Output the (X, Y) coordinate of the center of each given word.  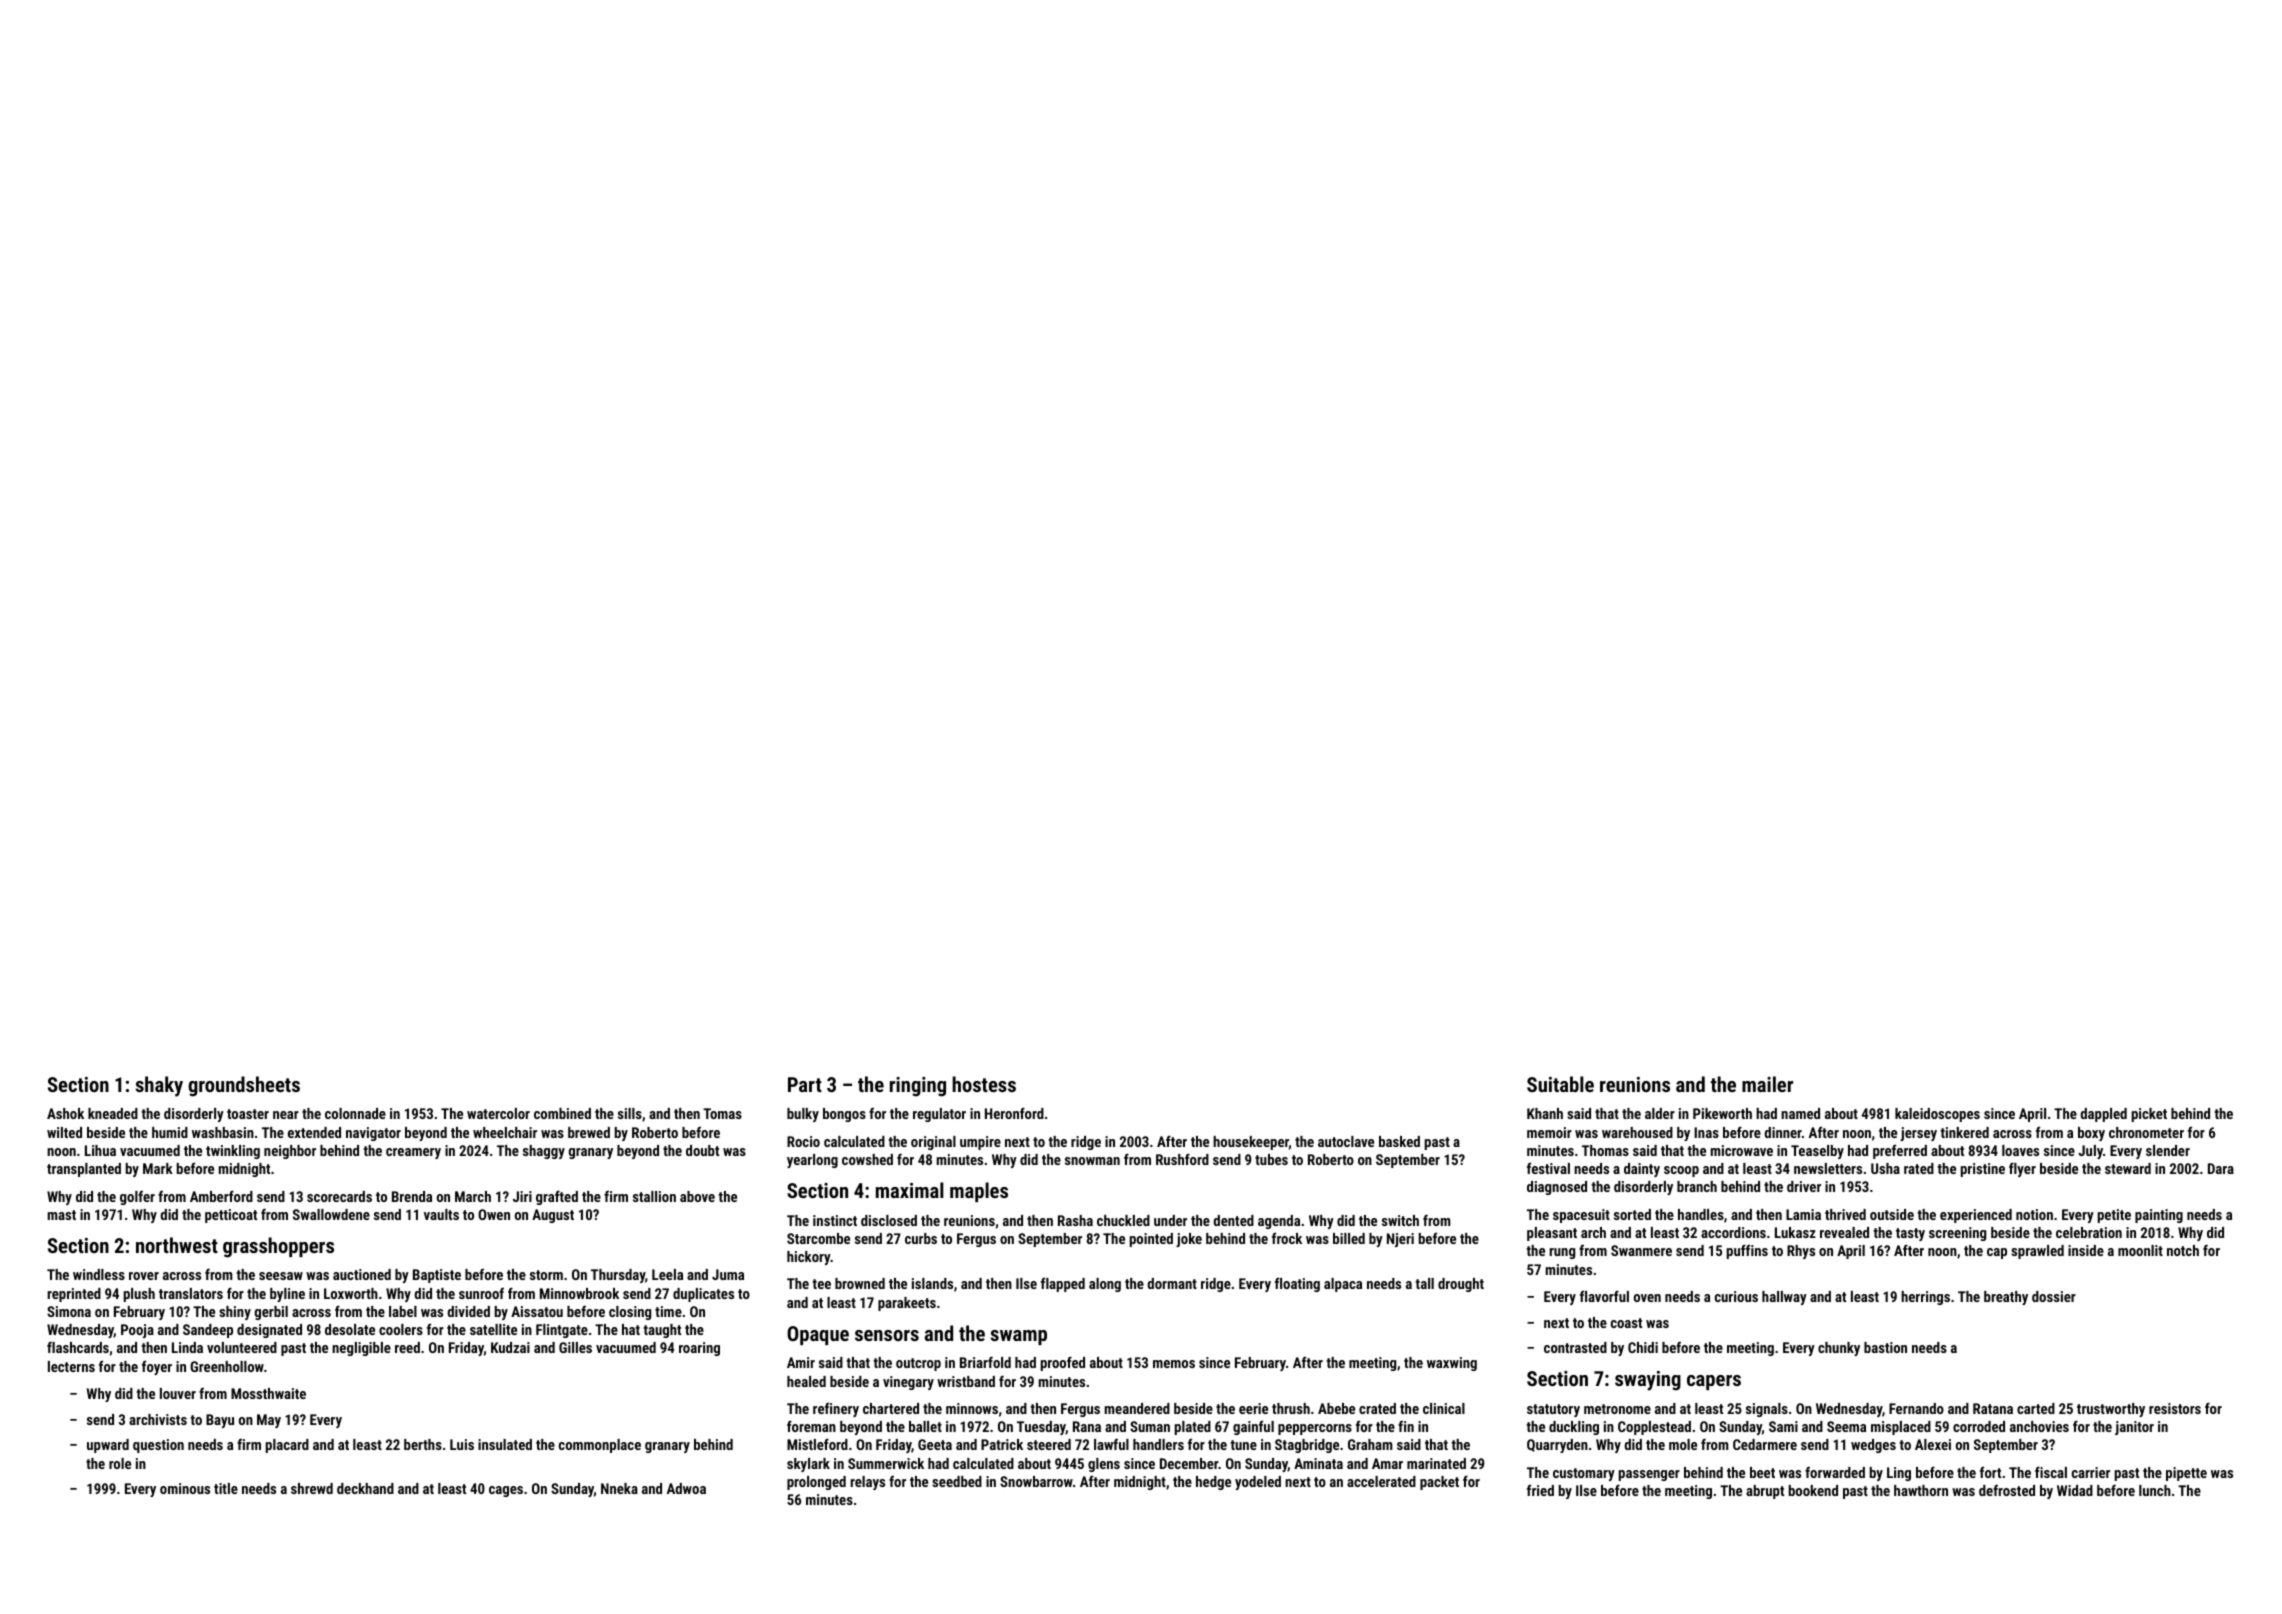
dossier (2054, 1296)
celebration (2089, 1232)
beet (1762, 1472)
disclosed (889, 1220)
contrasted (1575, 1347)
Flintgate (562, 1331)
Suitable (1560, 1084)
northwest (177, 1245)
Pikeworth (1722, 1113)
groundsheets (244, 1086)
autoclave (1346, 1141)
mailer (1767, 1084)
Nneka (619, 1488)
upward (108, 1446)
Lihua (100, 1150)
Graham (1370, 1444)
